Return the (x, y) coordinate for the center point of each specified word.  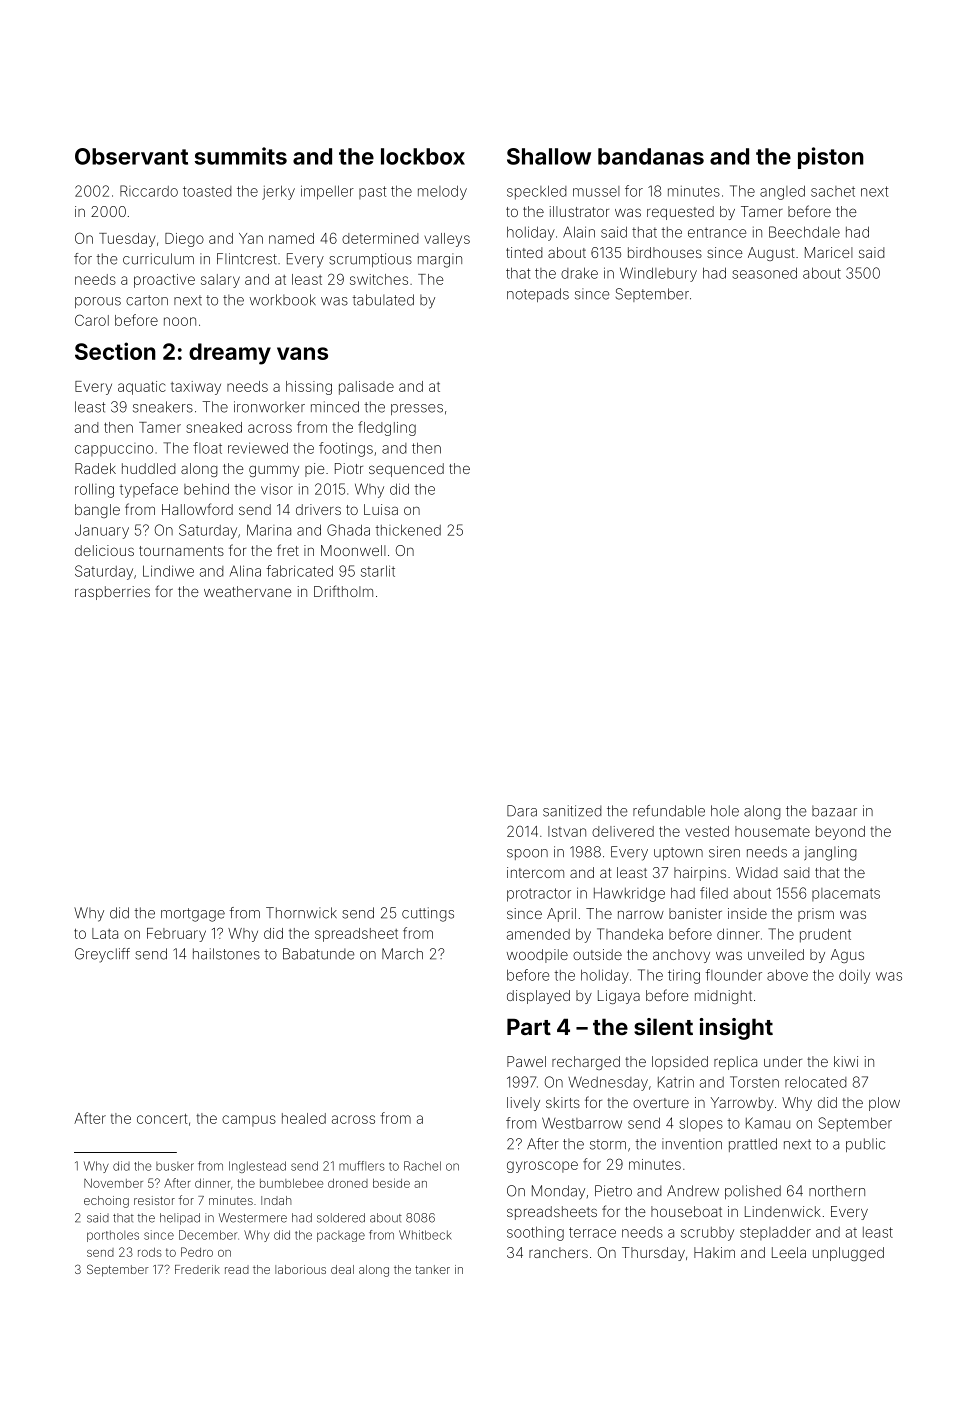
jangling (830, 853)
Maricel (829, 252)
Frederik (197, 1269)
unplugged (848, 1254)
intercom (535, 872)
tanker (432, 1269)
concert (162, 1119)
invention (692, 1144)
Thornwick (301, 913)
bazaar (834, 811)
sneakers (163, 407)
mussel (596, 191)
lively (523, 1104)
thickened (408, 530)
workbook (283, 300)
